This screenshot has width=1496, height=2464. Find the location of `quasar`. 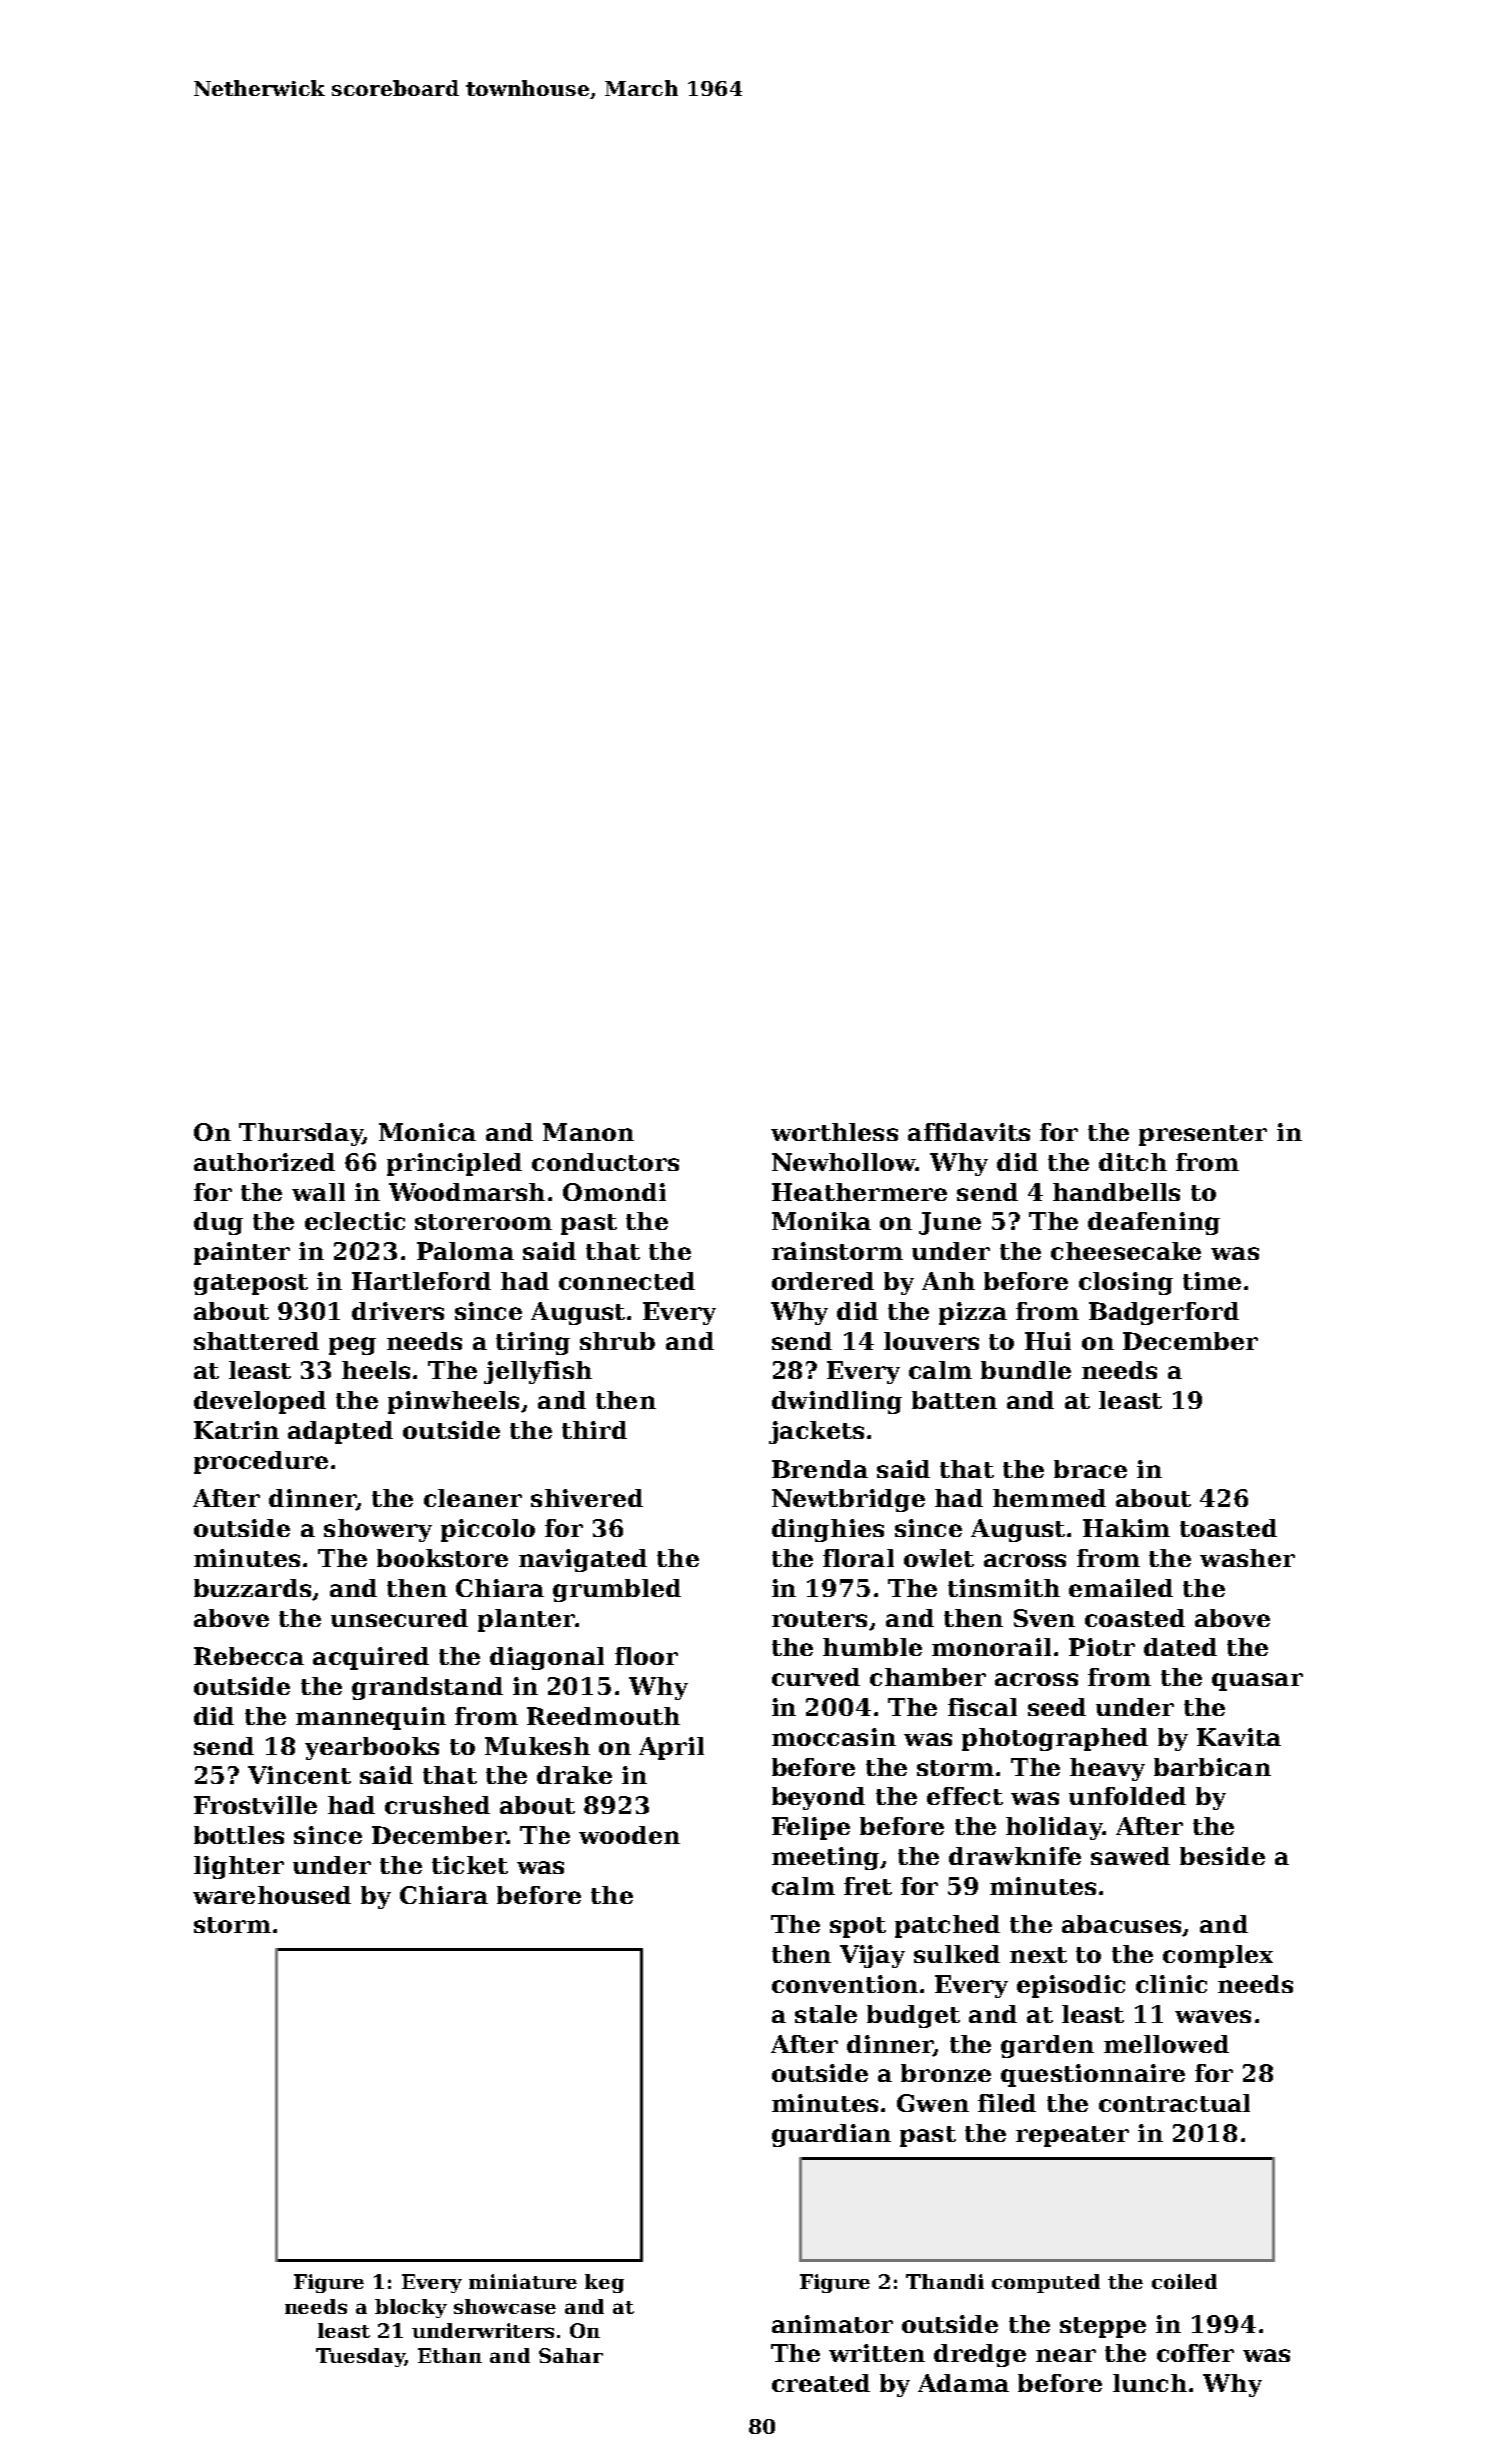

quasar is located at coordinates (1257, 1682).
